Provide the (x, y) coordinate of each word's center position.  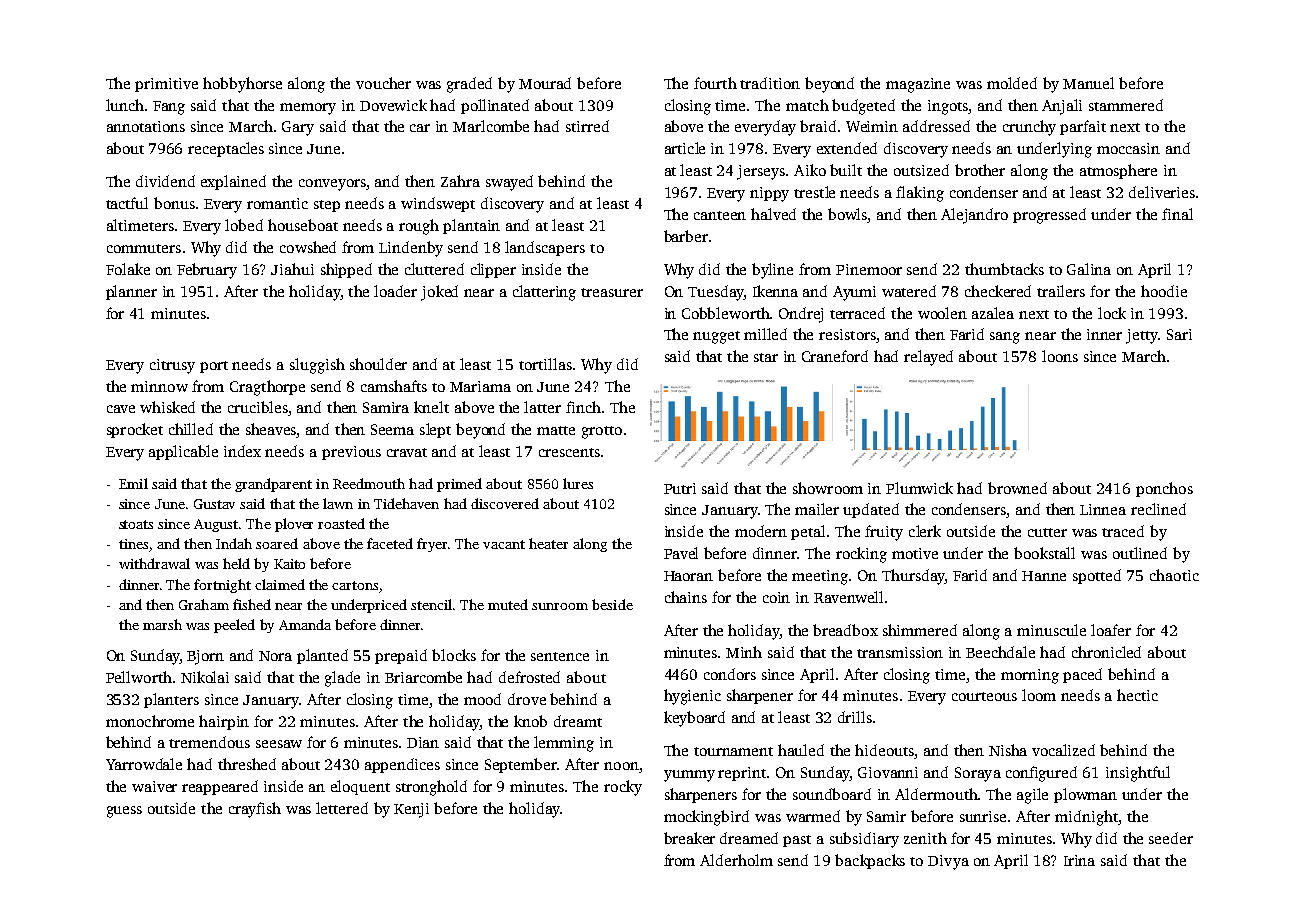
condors (730, 674)
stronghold (431, 788)
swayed (509, 183)
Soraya (978, 774)
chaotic (1174, 575)
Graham (204, 604)
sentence (560, 656)
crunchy (1029, 128)
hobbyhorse (242, 85)
